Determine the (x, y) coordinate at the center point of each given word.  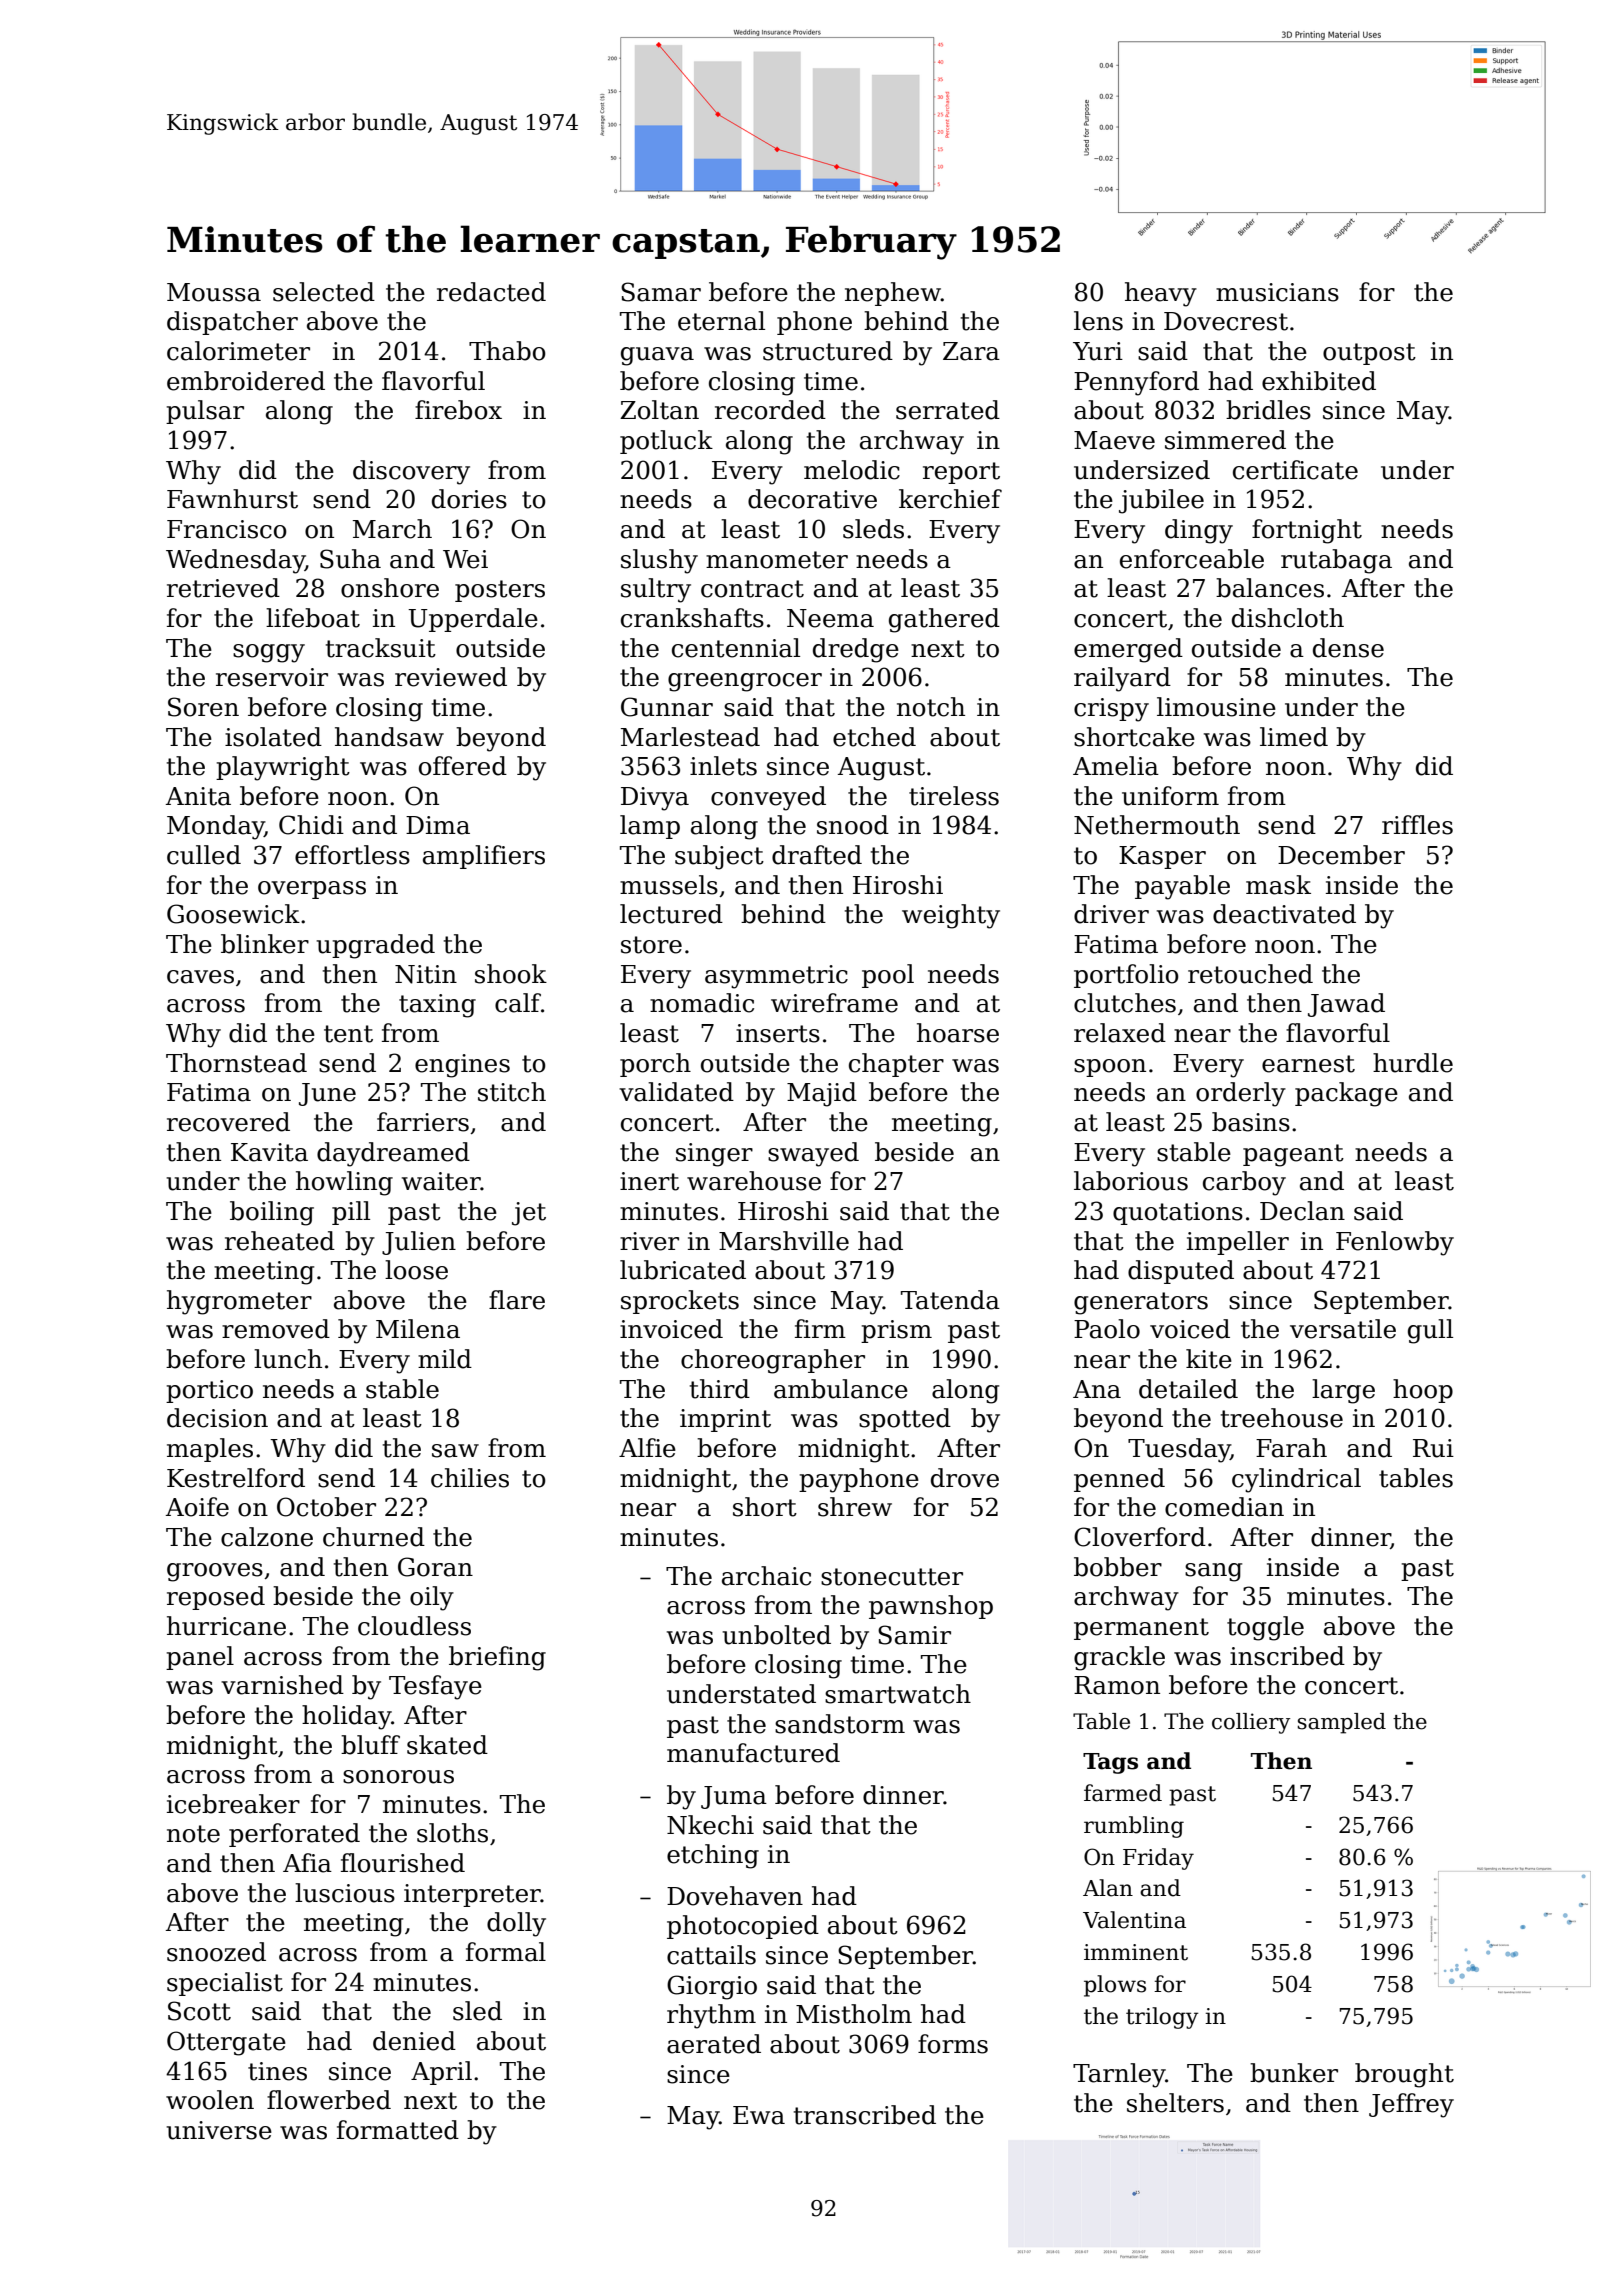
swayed (813, 1154)
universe (219, 2130)
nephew (893, 294)
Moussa (214, 292)
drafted (817, 855)
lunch (288, 1359)
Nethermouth (1157, 825)
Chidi (311, 825)
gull (1430, 1331)
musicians (1277, 292)
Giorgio (712, 1987)
